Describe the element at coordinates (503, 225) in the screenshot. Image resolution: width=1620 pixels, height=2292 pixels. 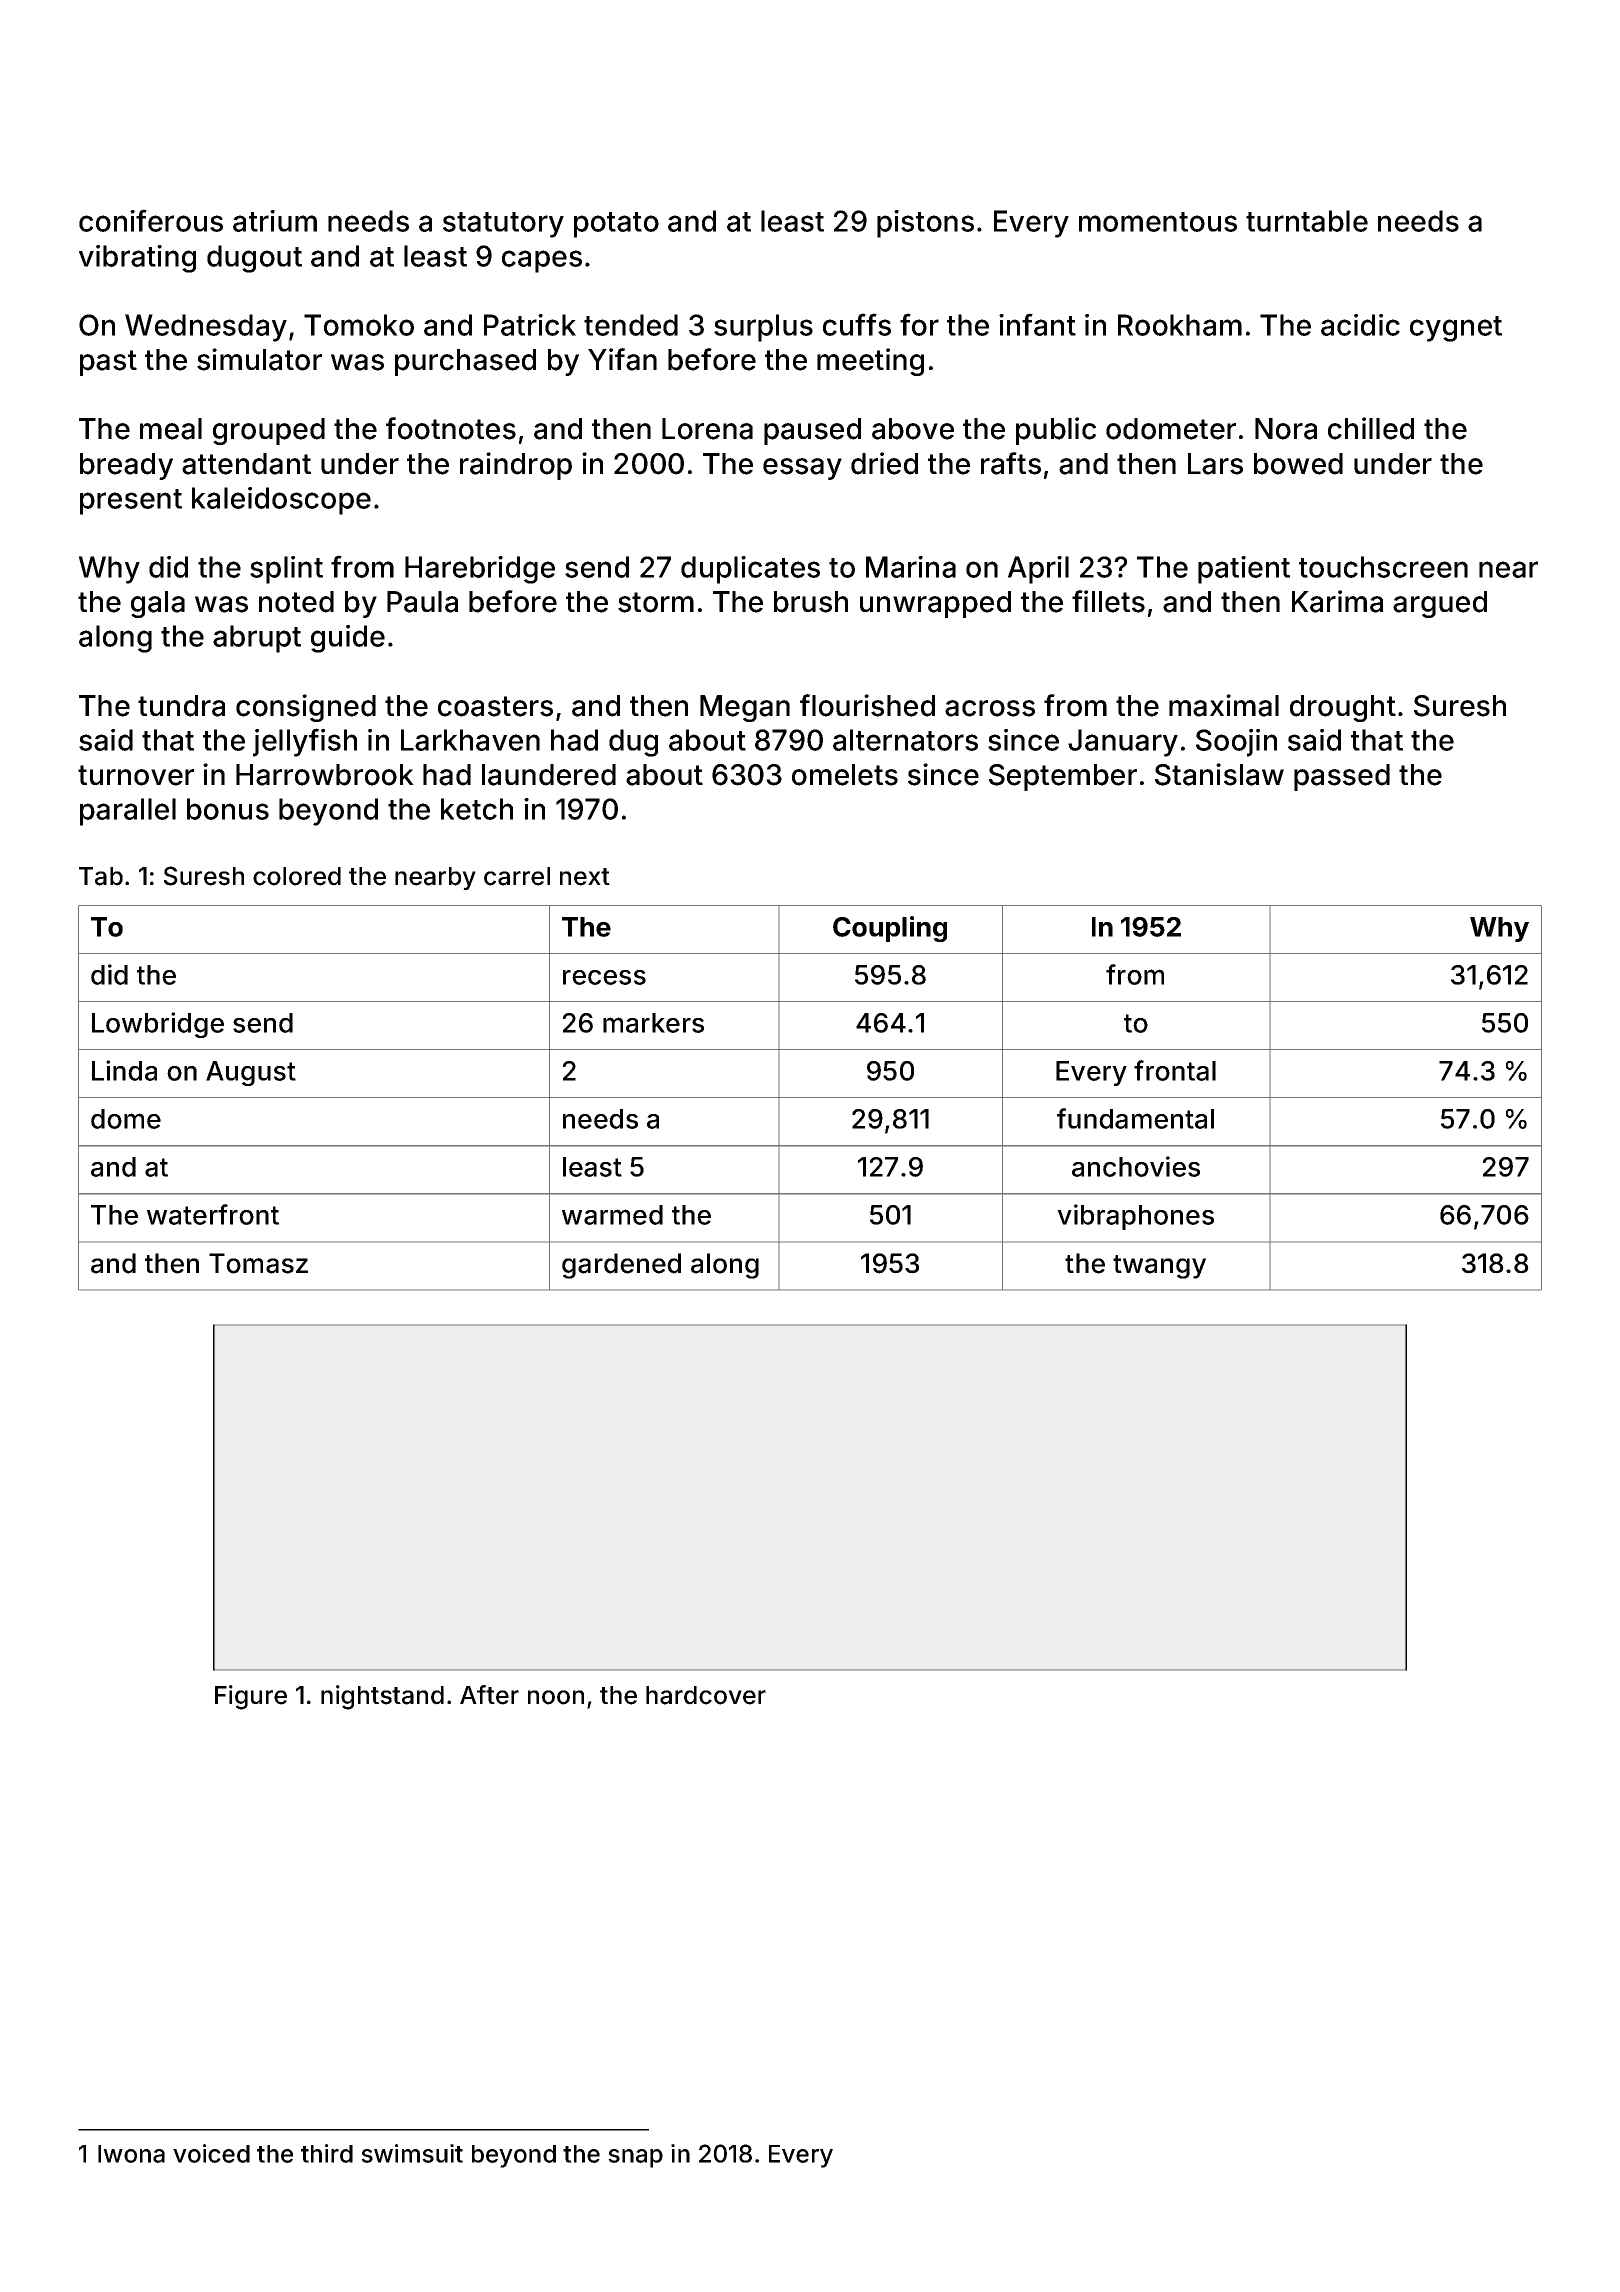
I see `statutory` at that location.
